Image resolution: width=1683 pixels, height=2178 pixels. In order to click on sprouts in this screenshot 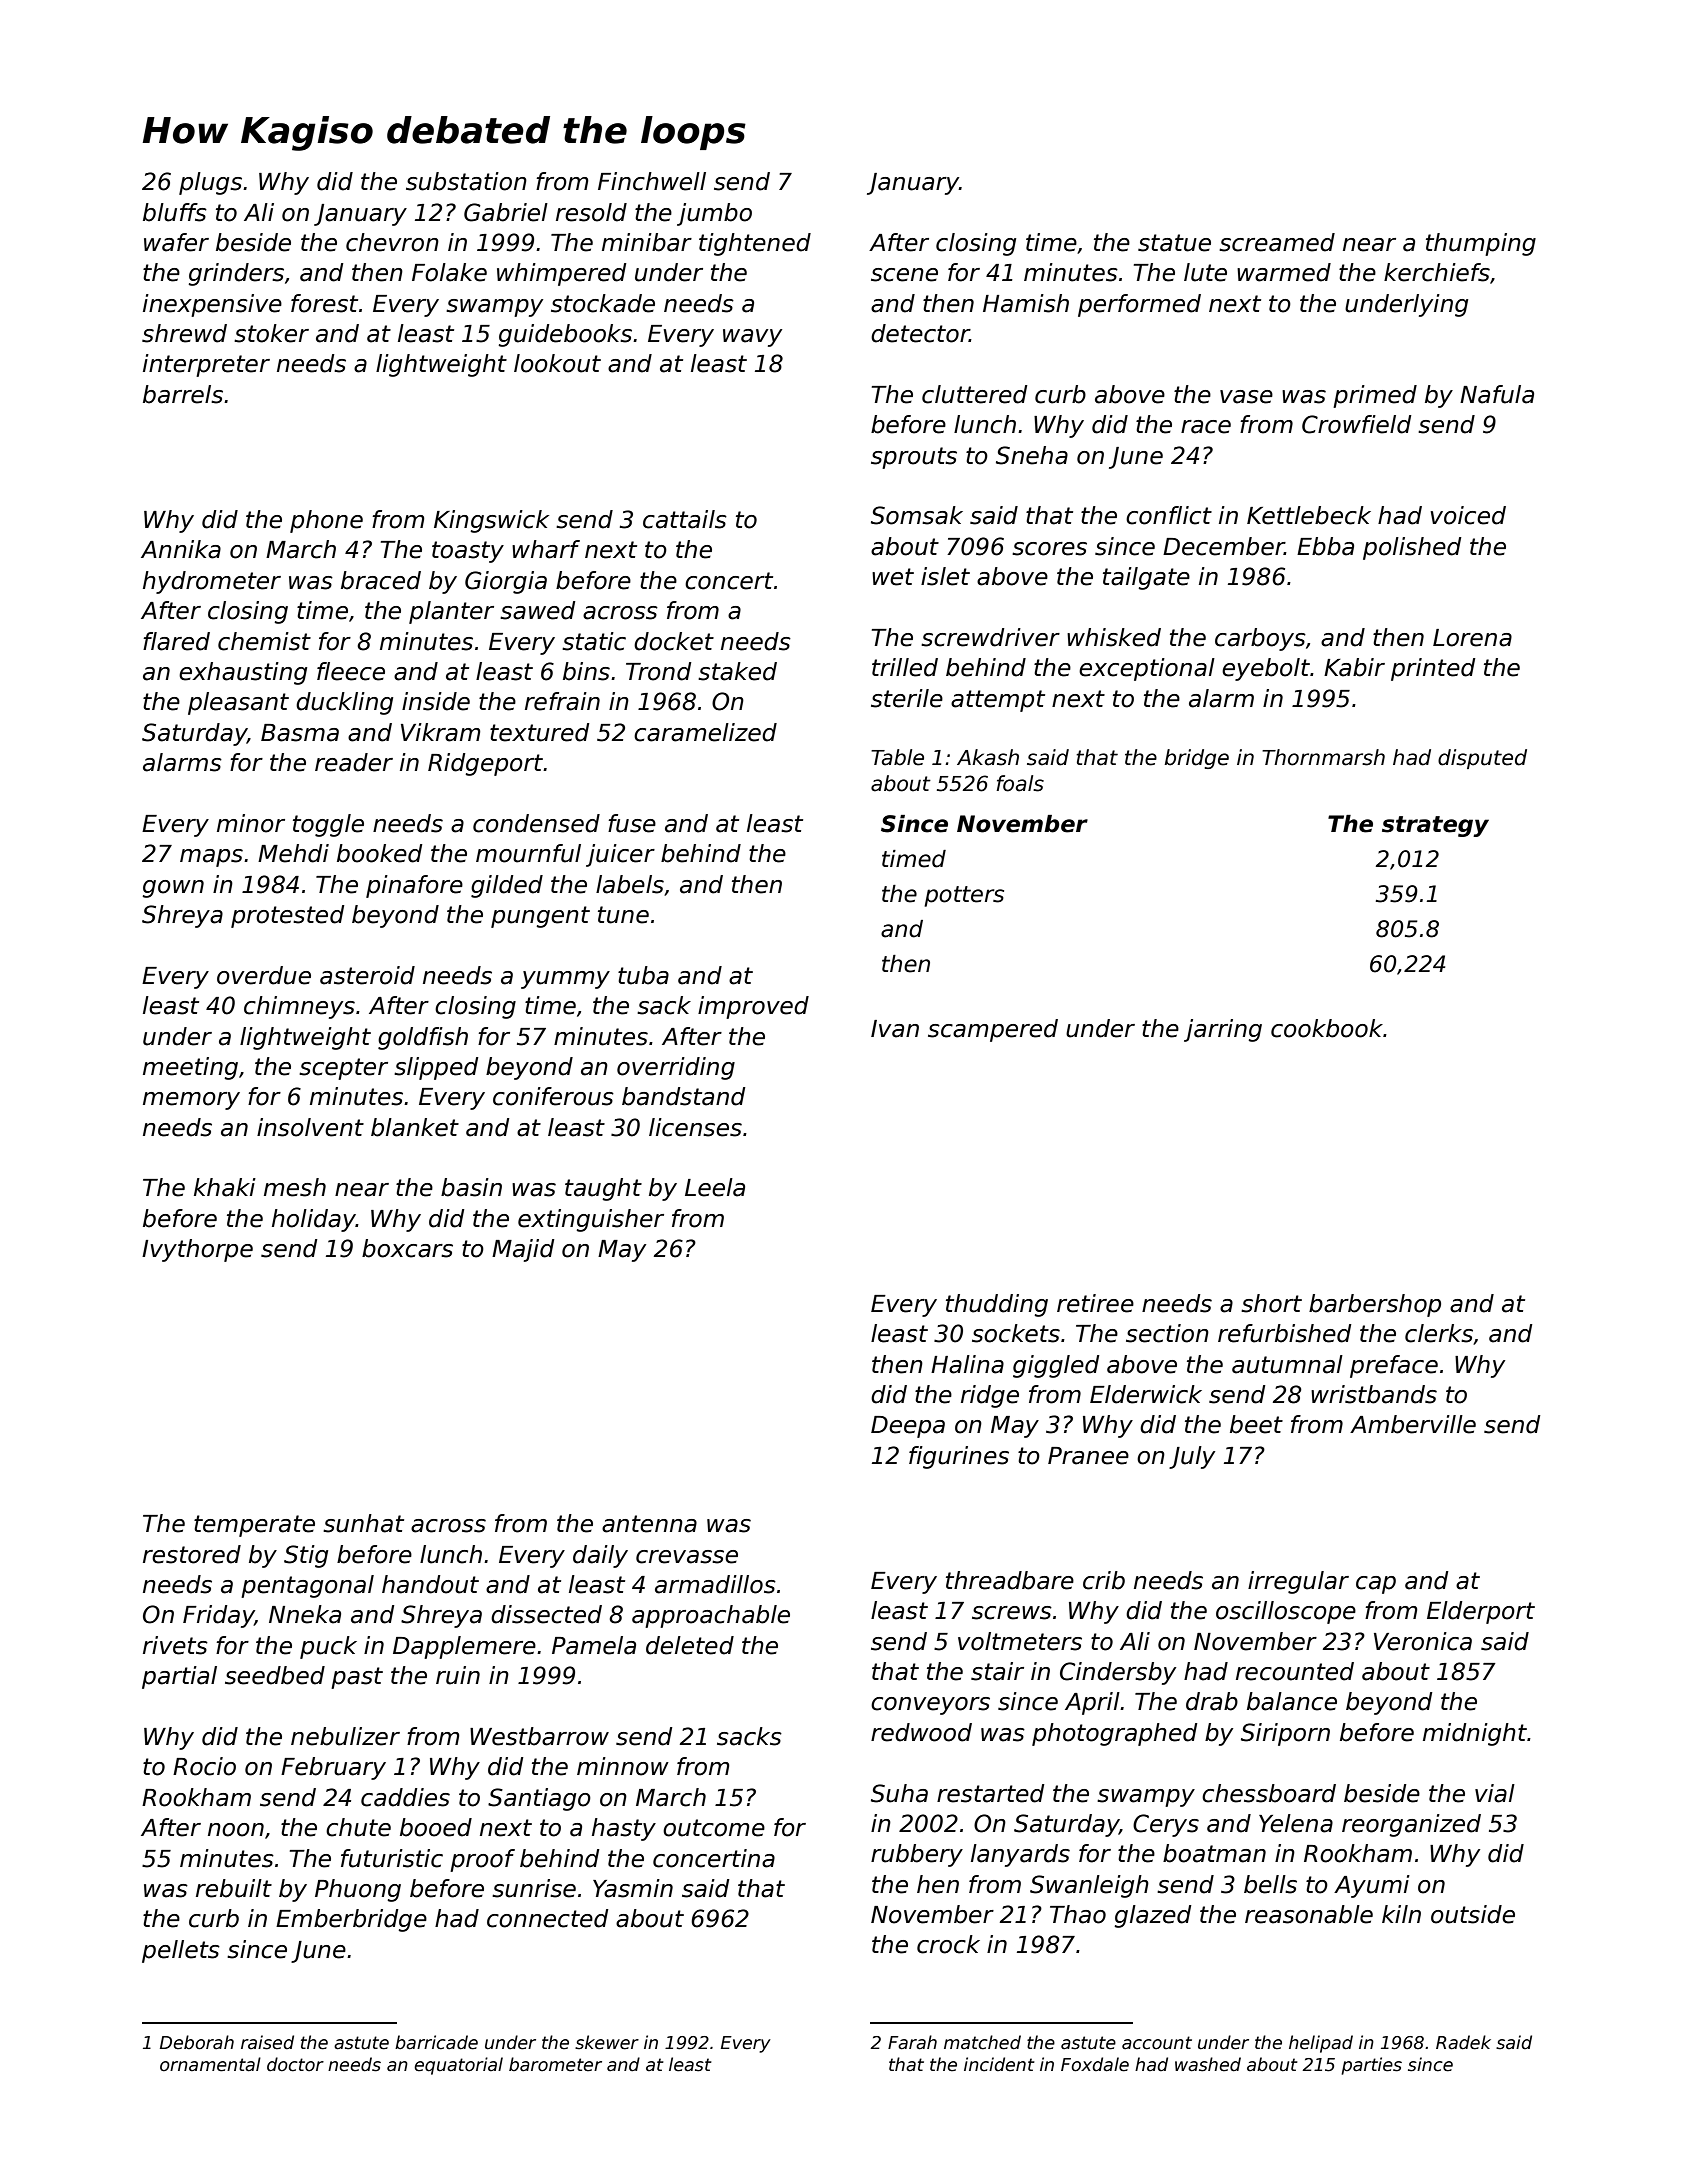, I will do `click(914, 458)`.
